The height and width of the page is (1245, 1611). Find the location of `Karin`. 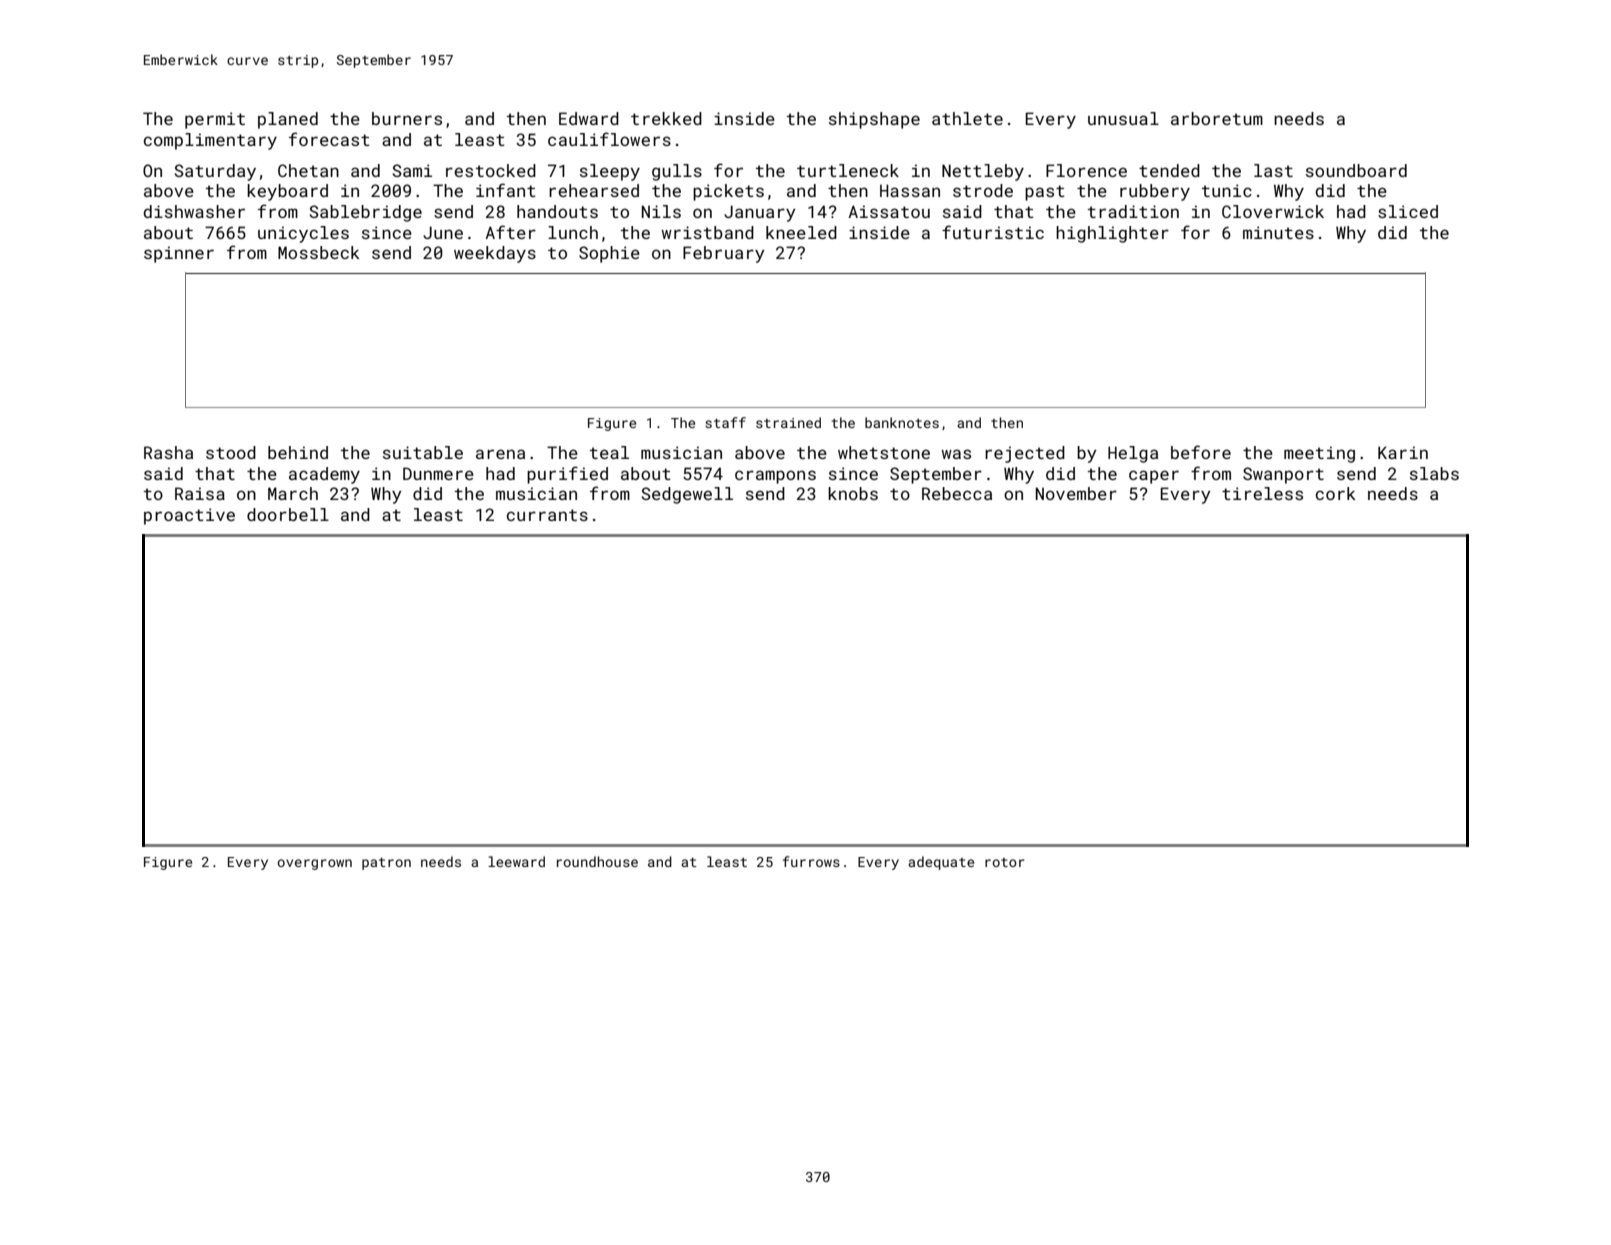

Karin is located at coordinates (1403, 452).
